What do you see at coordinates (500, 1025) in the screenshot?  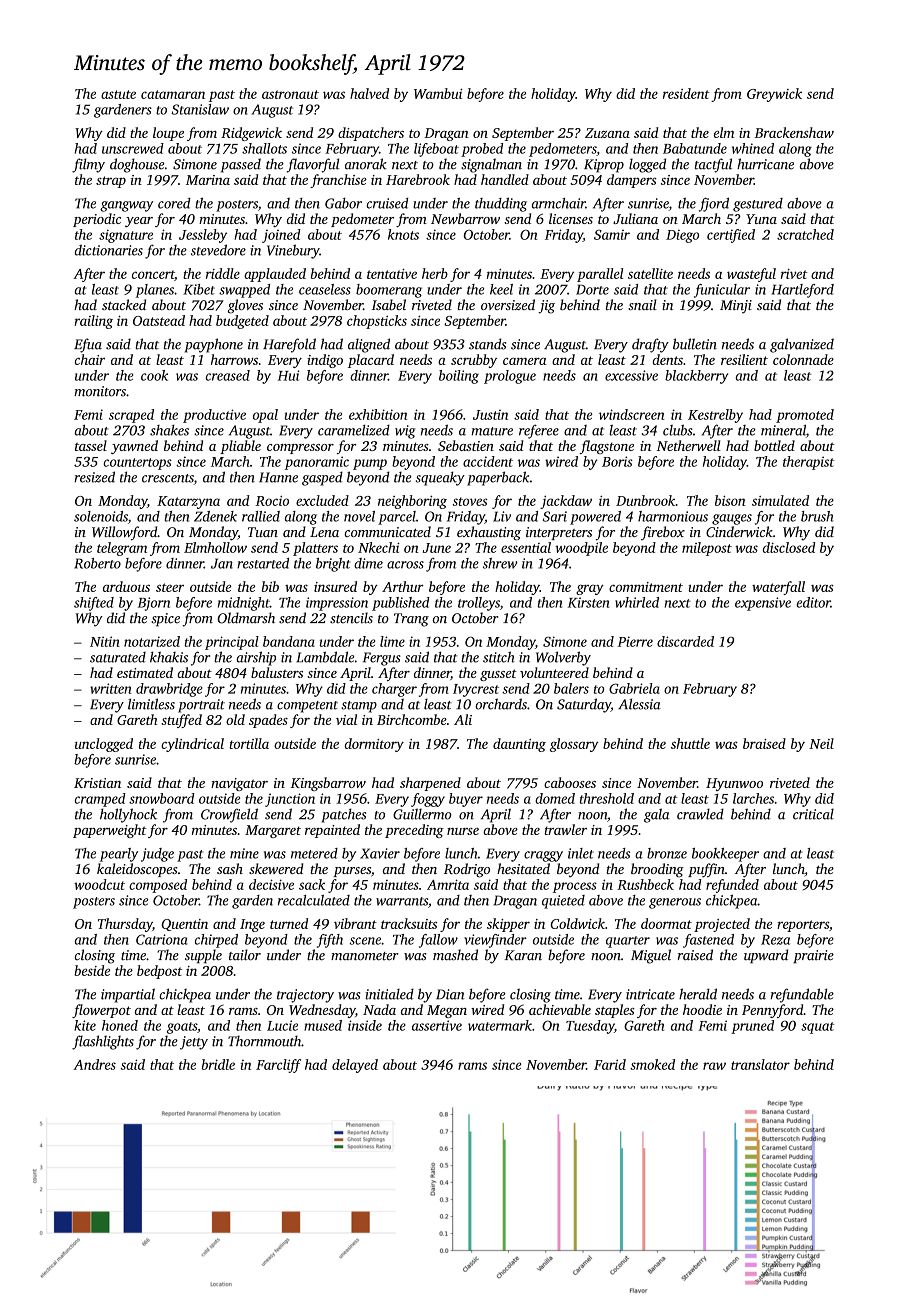 I see `watermark` at bounding box center [500, 1025].
